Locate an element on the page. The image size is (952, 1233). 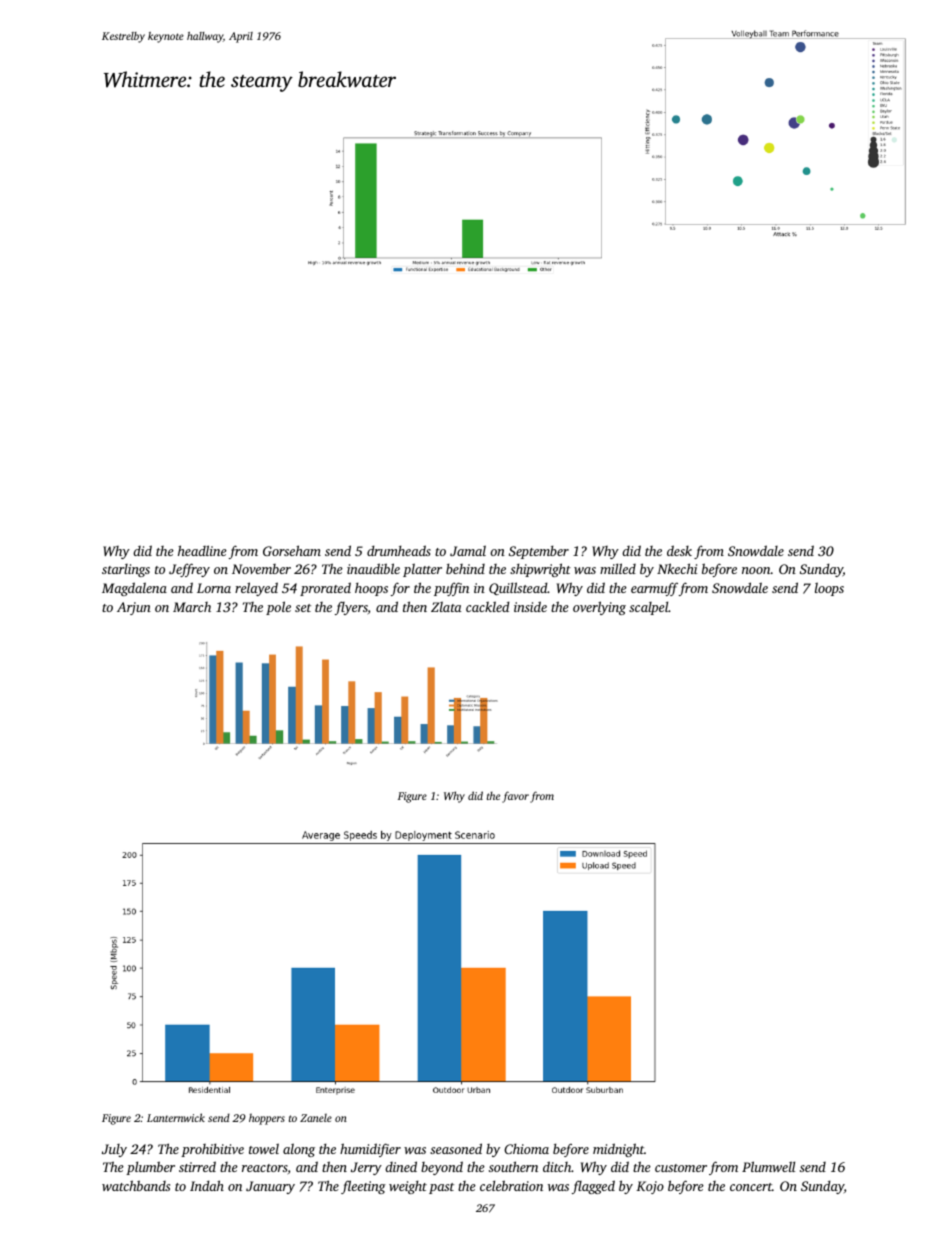
Lanternwick is located at coordinates (176, 1117).
